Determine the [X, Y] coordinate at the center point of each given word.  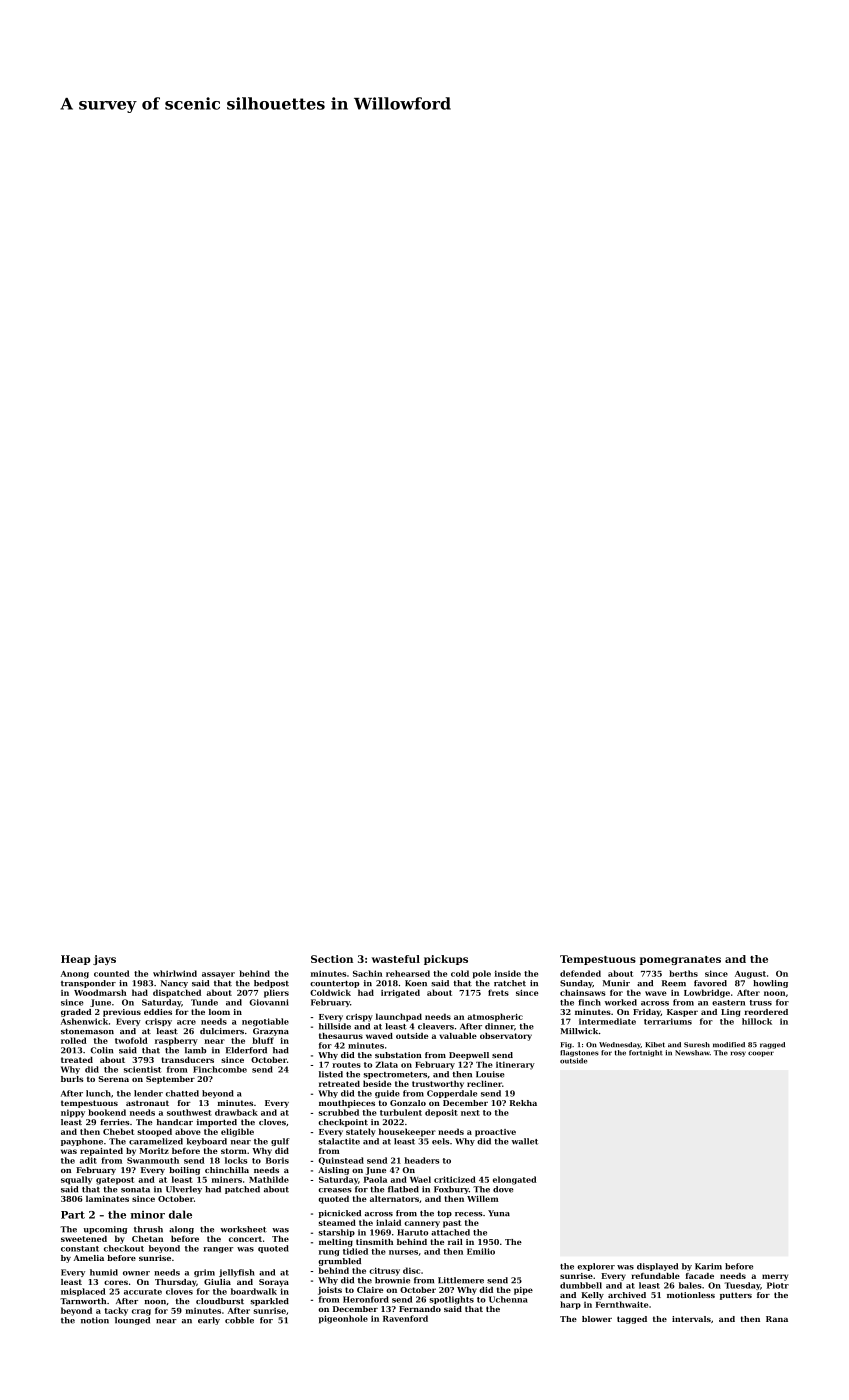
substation [398, 1055]
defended [580, 973]
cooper [761, 1054]
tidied [355, 1251]
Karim [708, 1266]
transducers [188, 1060]
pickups [446, 960]
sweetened [84, 1238]
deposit [441, 1113]
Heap [76, 960]
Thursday [175, 1283]
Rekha [523, 1103]
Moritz [154, 1151]
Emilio [481, 1251]
